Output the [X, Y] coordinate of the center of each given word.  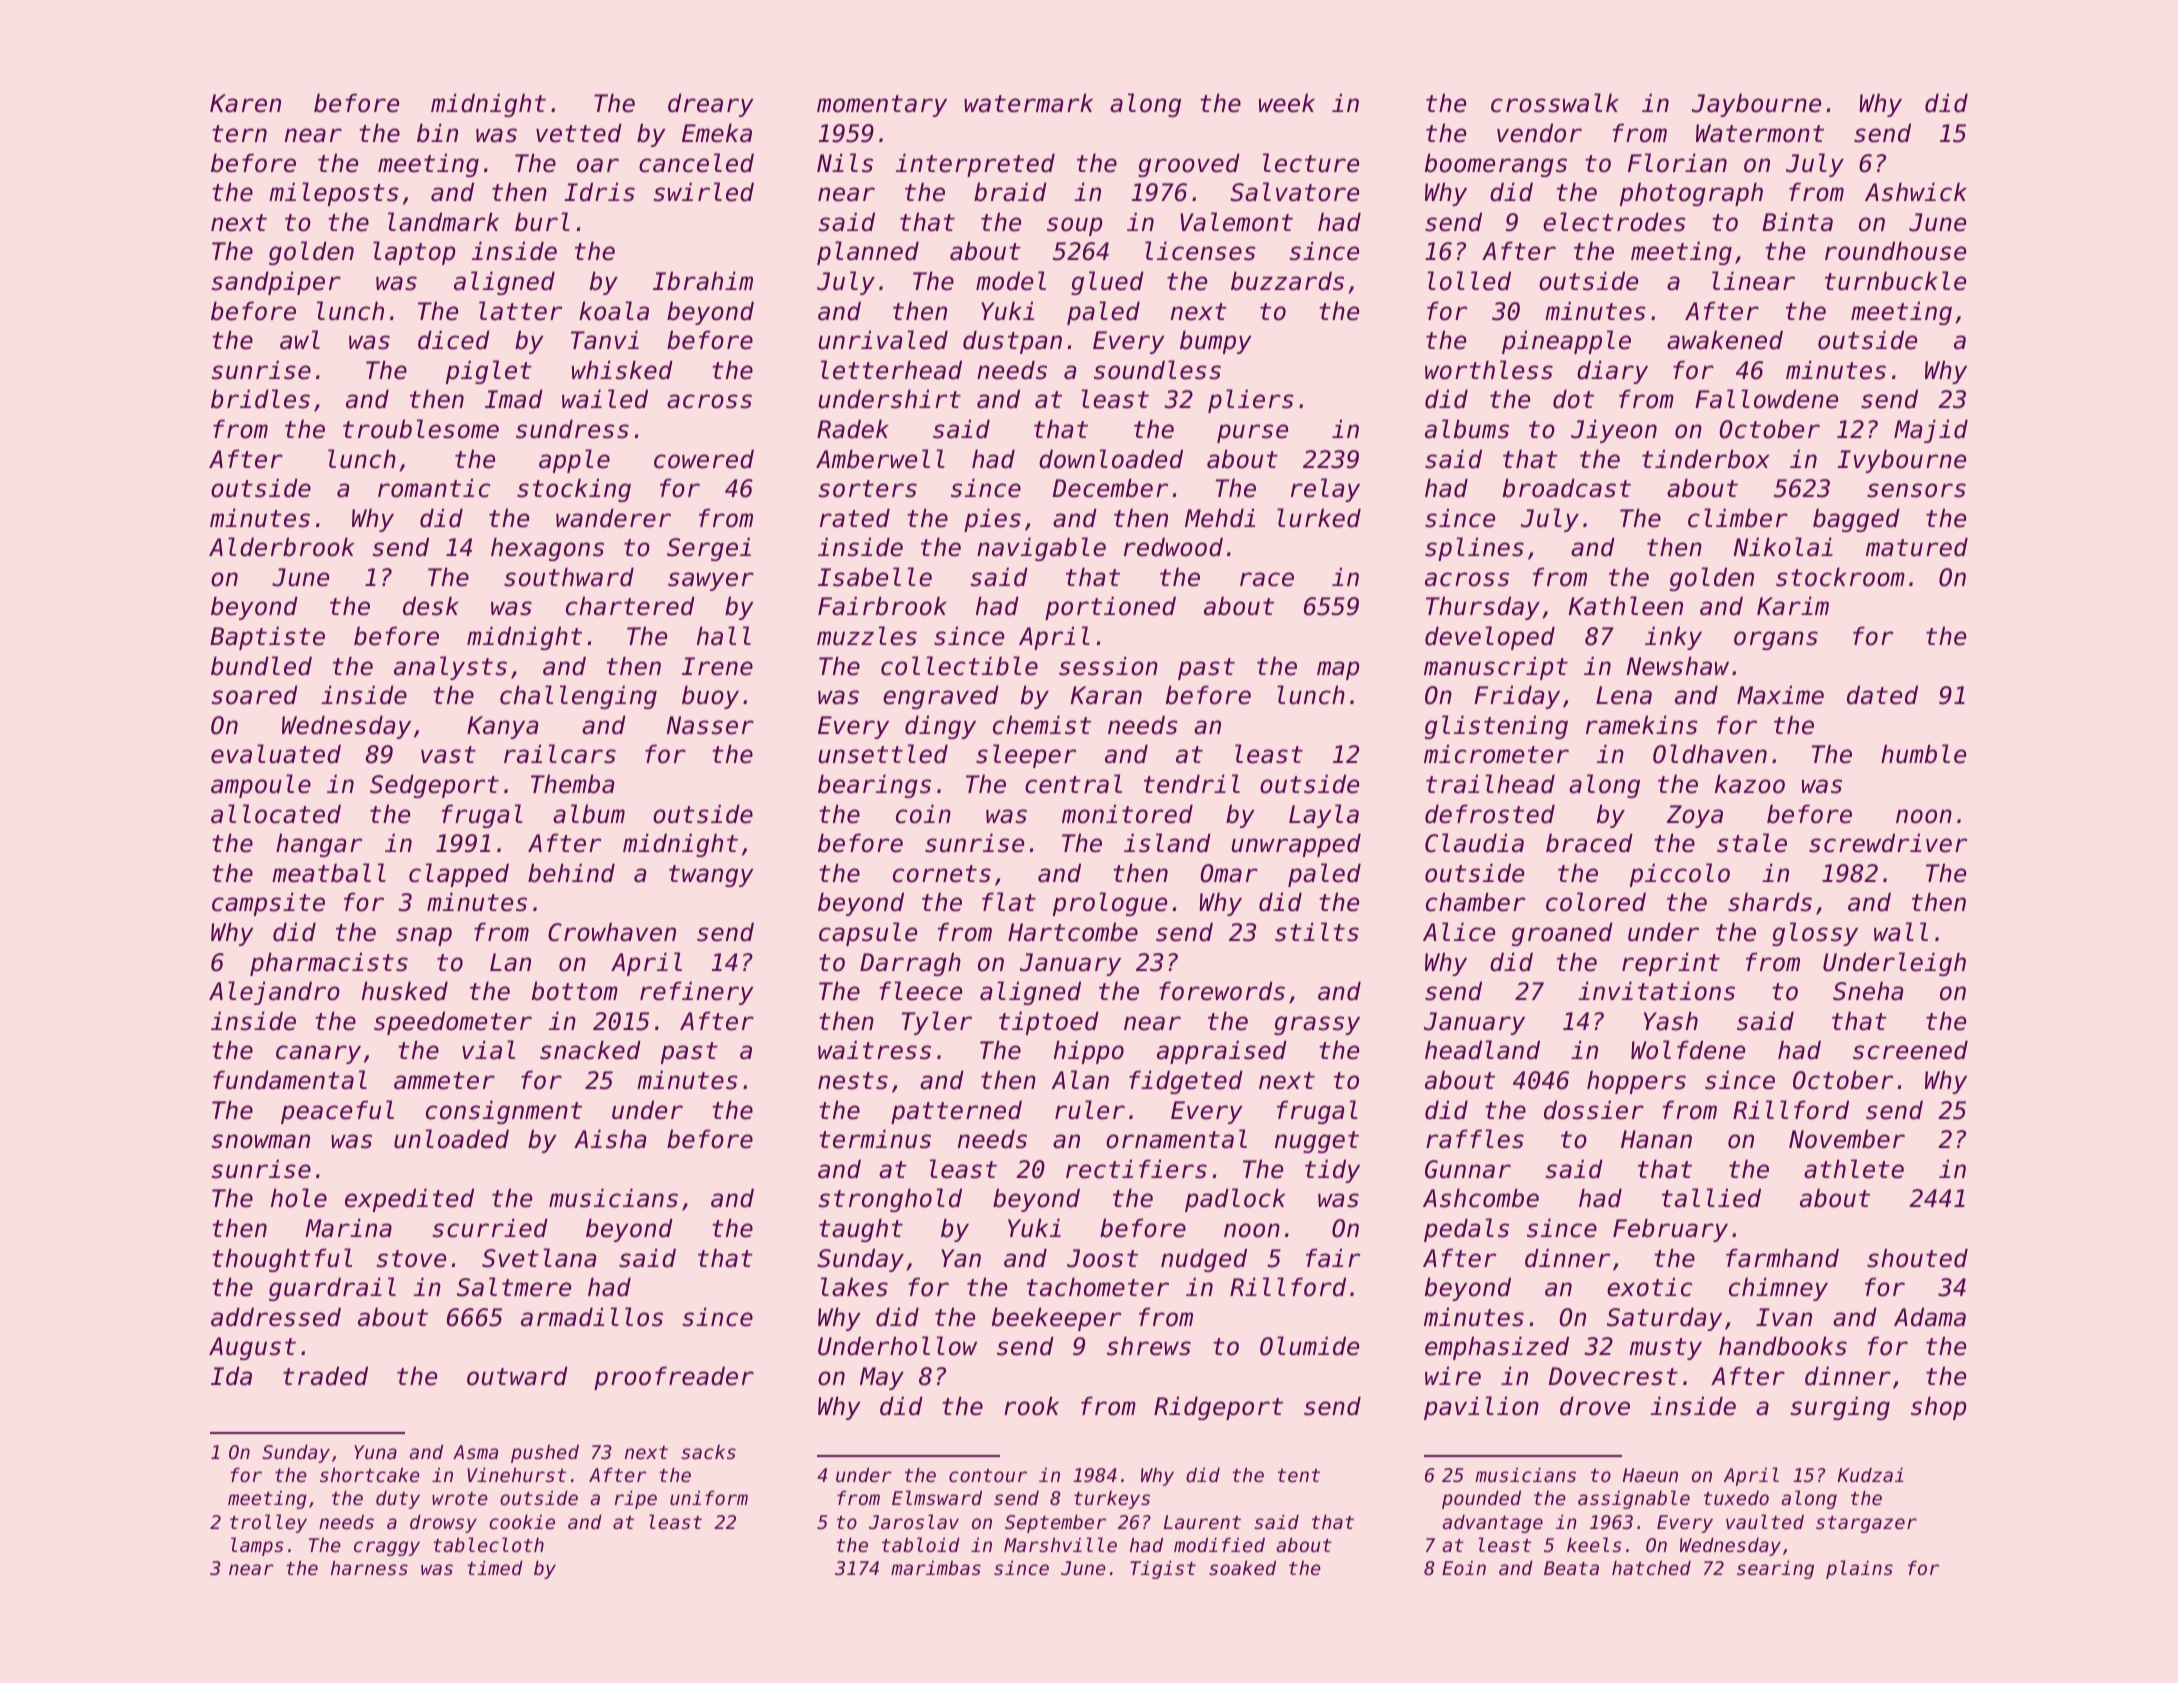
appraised [1222, 1052]
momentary [882, 106]
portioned [1110, 608]
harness [369, 1567]
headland [1482, 1050]
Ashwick [1916, 192]
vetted [579, 133]
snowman [261, 1141]
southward [569, 577]
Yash [1671, 1021]
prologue [1110, 904]
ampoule [261, 786]
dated [1882, 695]
